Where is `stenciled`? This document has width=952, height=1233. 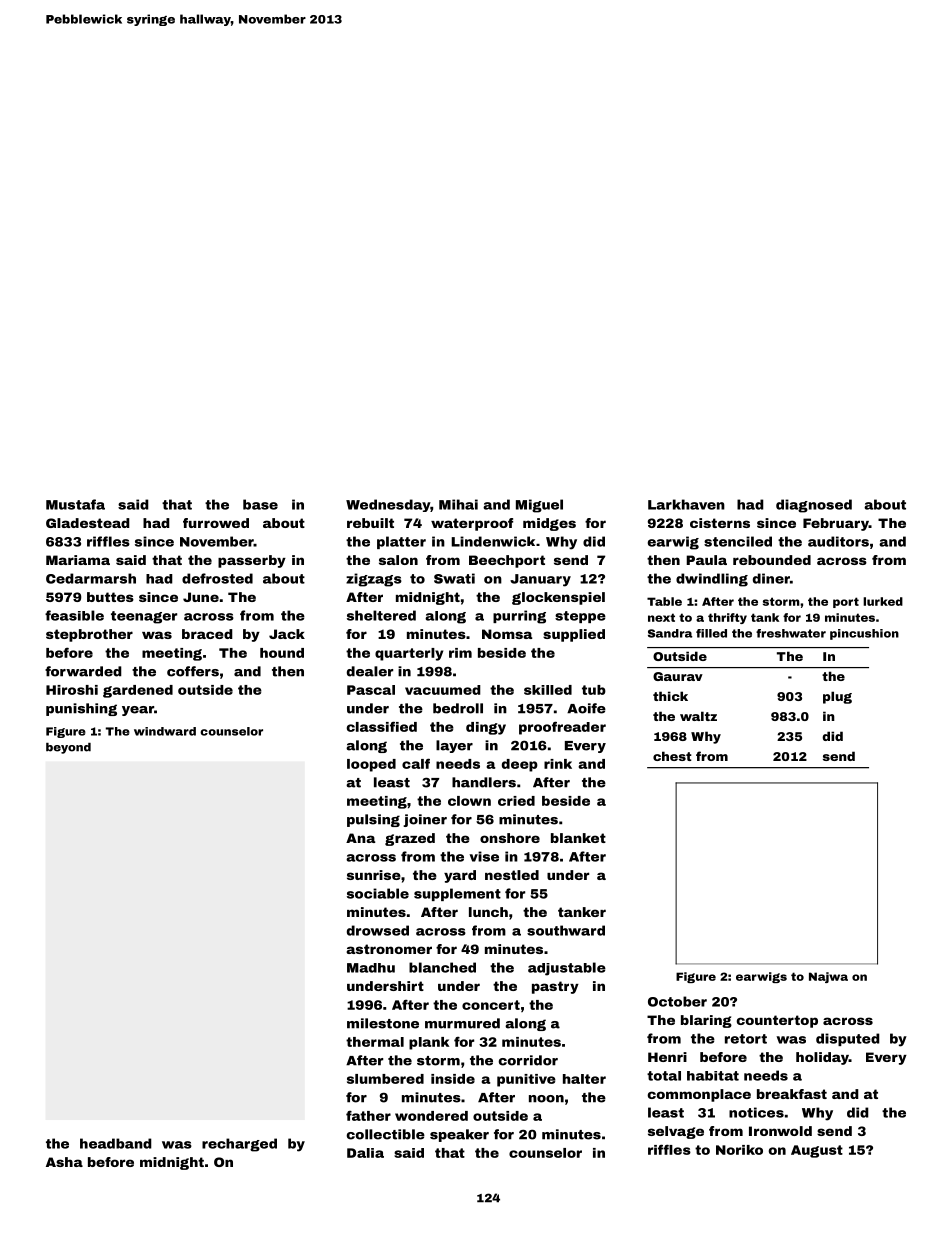 stenciled is located at coordinates (738, 541).
